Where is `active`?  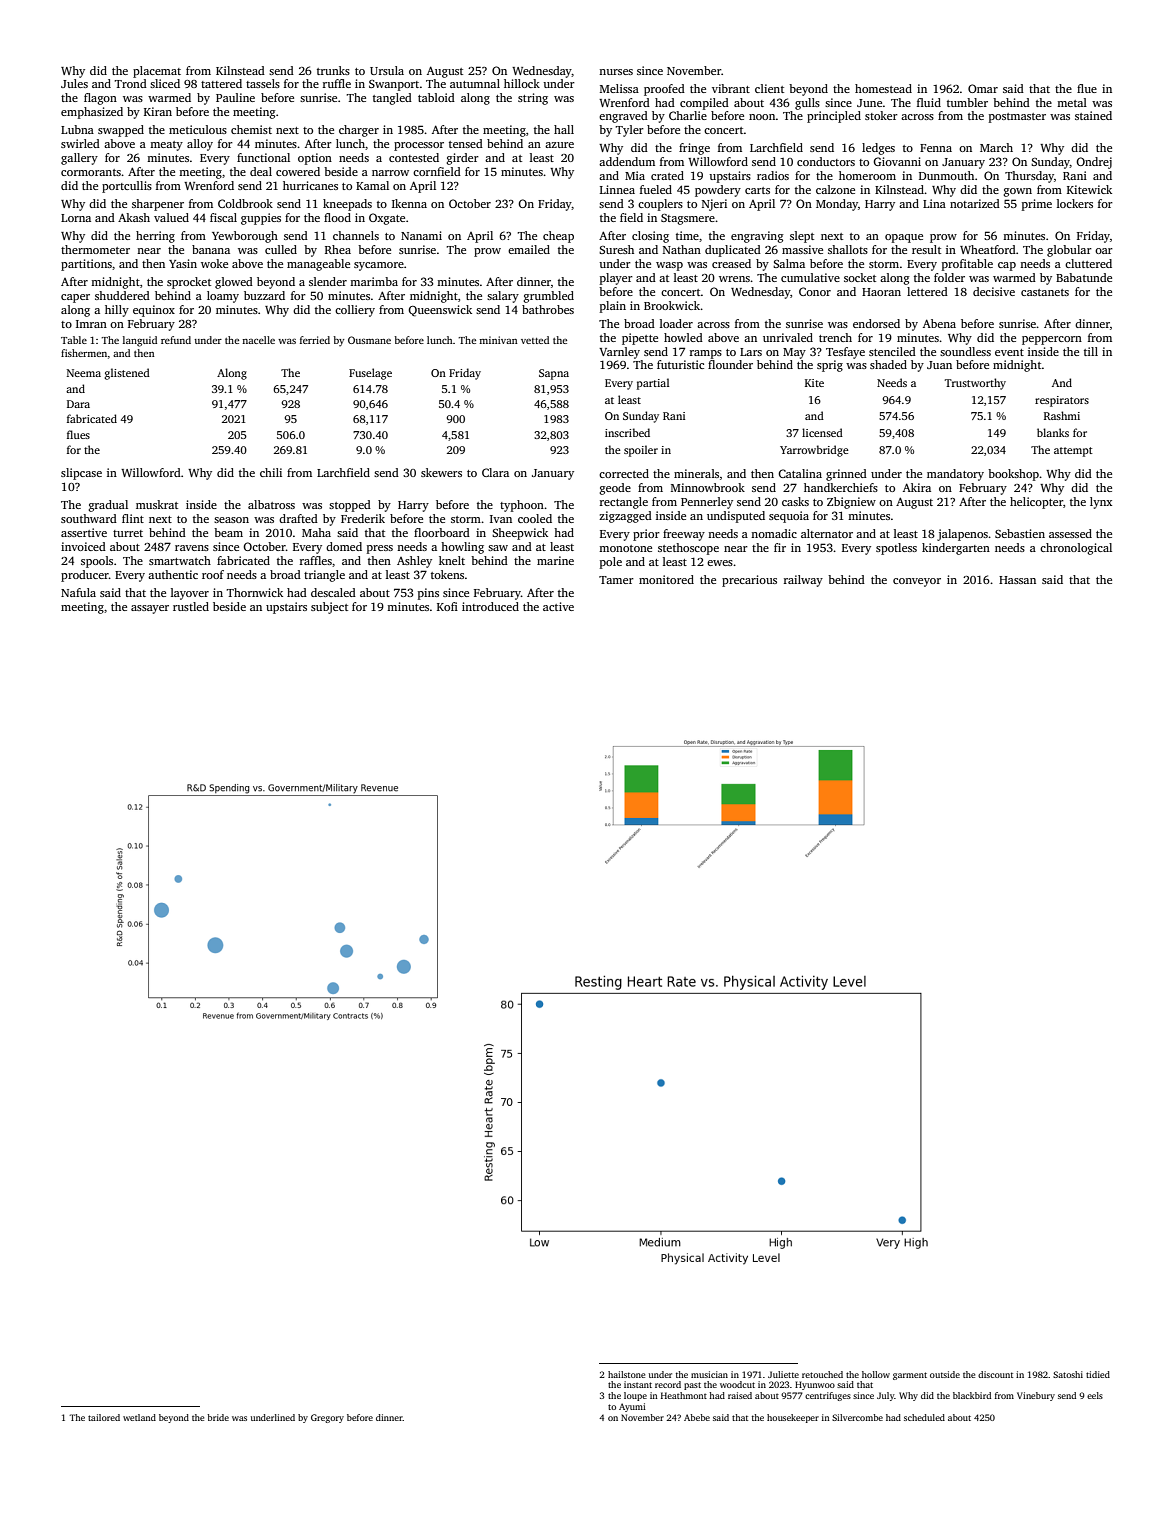
active is located at coordinates (558, 606).
